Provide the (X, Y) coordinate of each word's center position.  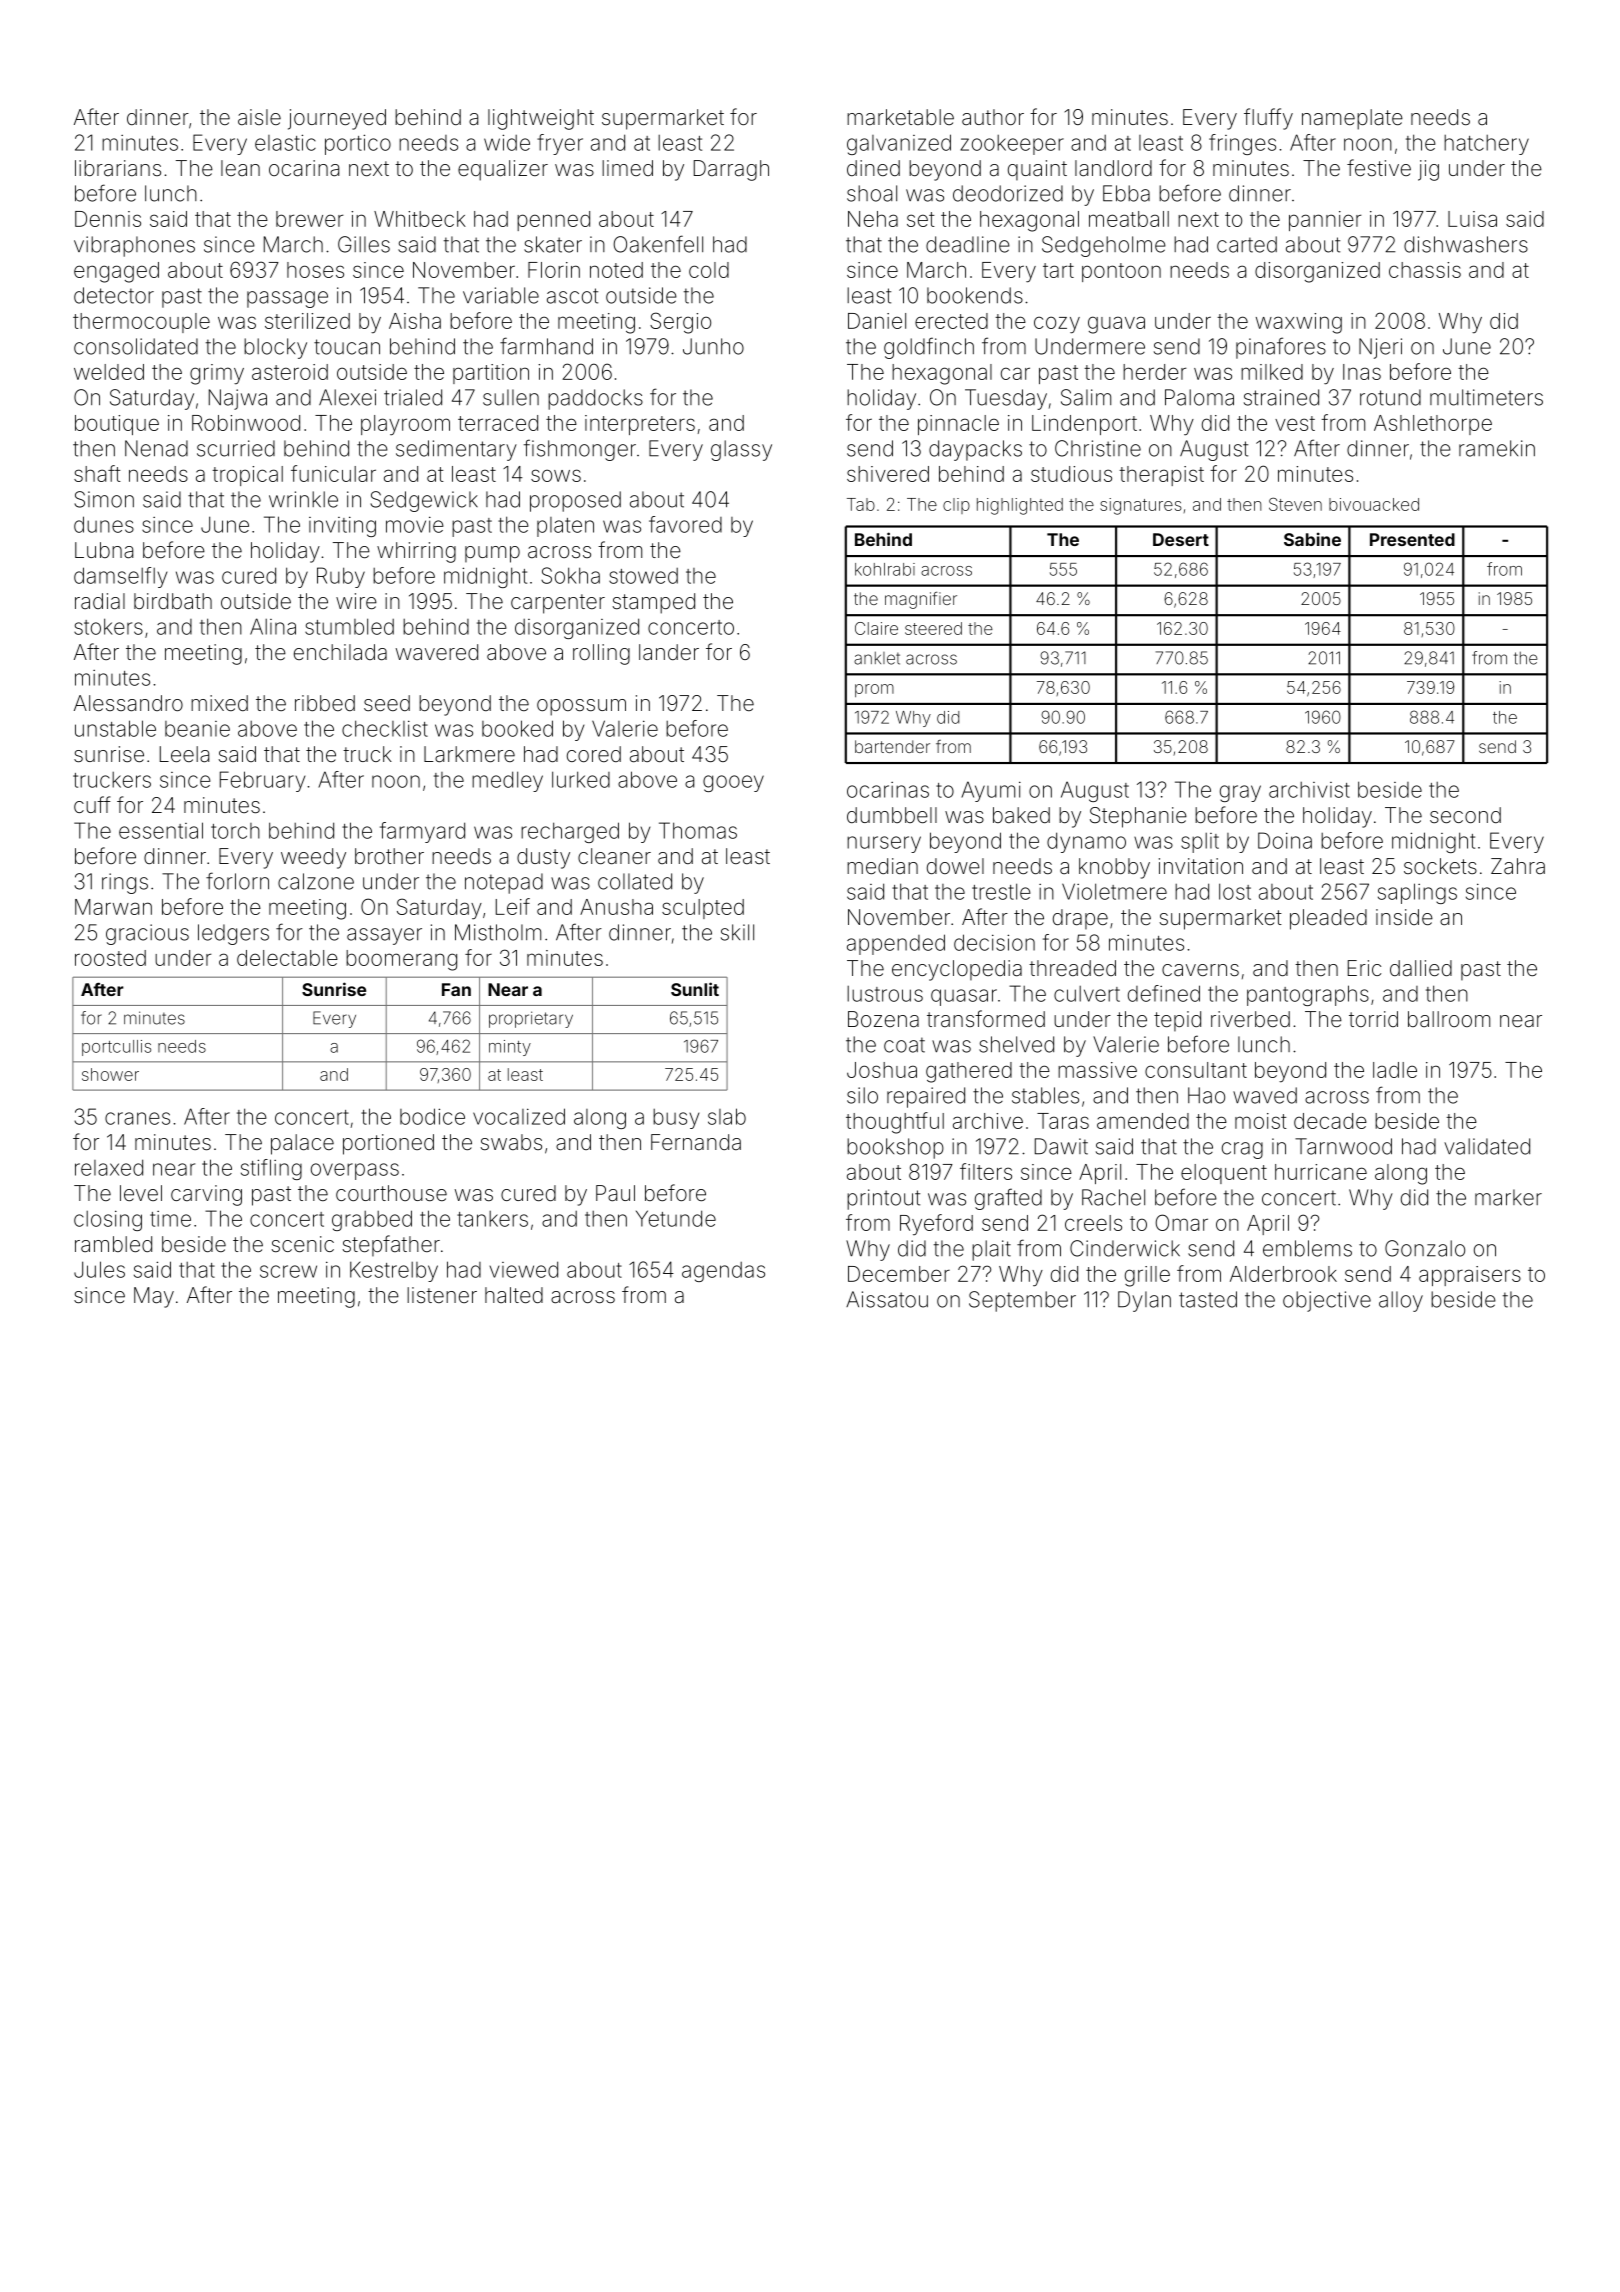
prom (874, 690)
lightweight (541, 119)
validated (1487, 1146)
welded (109, 372)
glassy (741, 450)
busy (676, 1119)
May (154, 1297)
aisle (259, 117)
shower (110, 1074)
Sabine (1312, 539)
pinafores (1281, 348)
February (262, 781)
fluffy (1268, 119)
